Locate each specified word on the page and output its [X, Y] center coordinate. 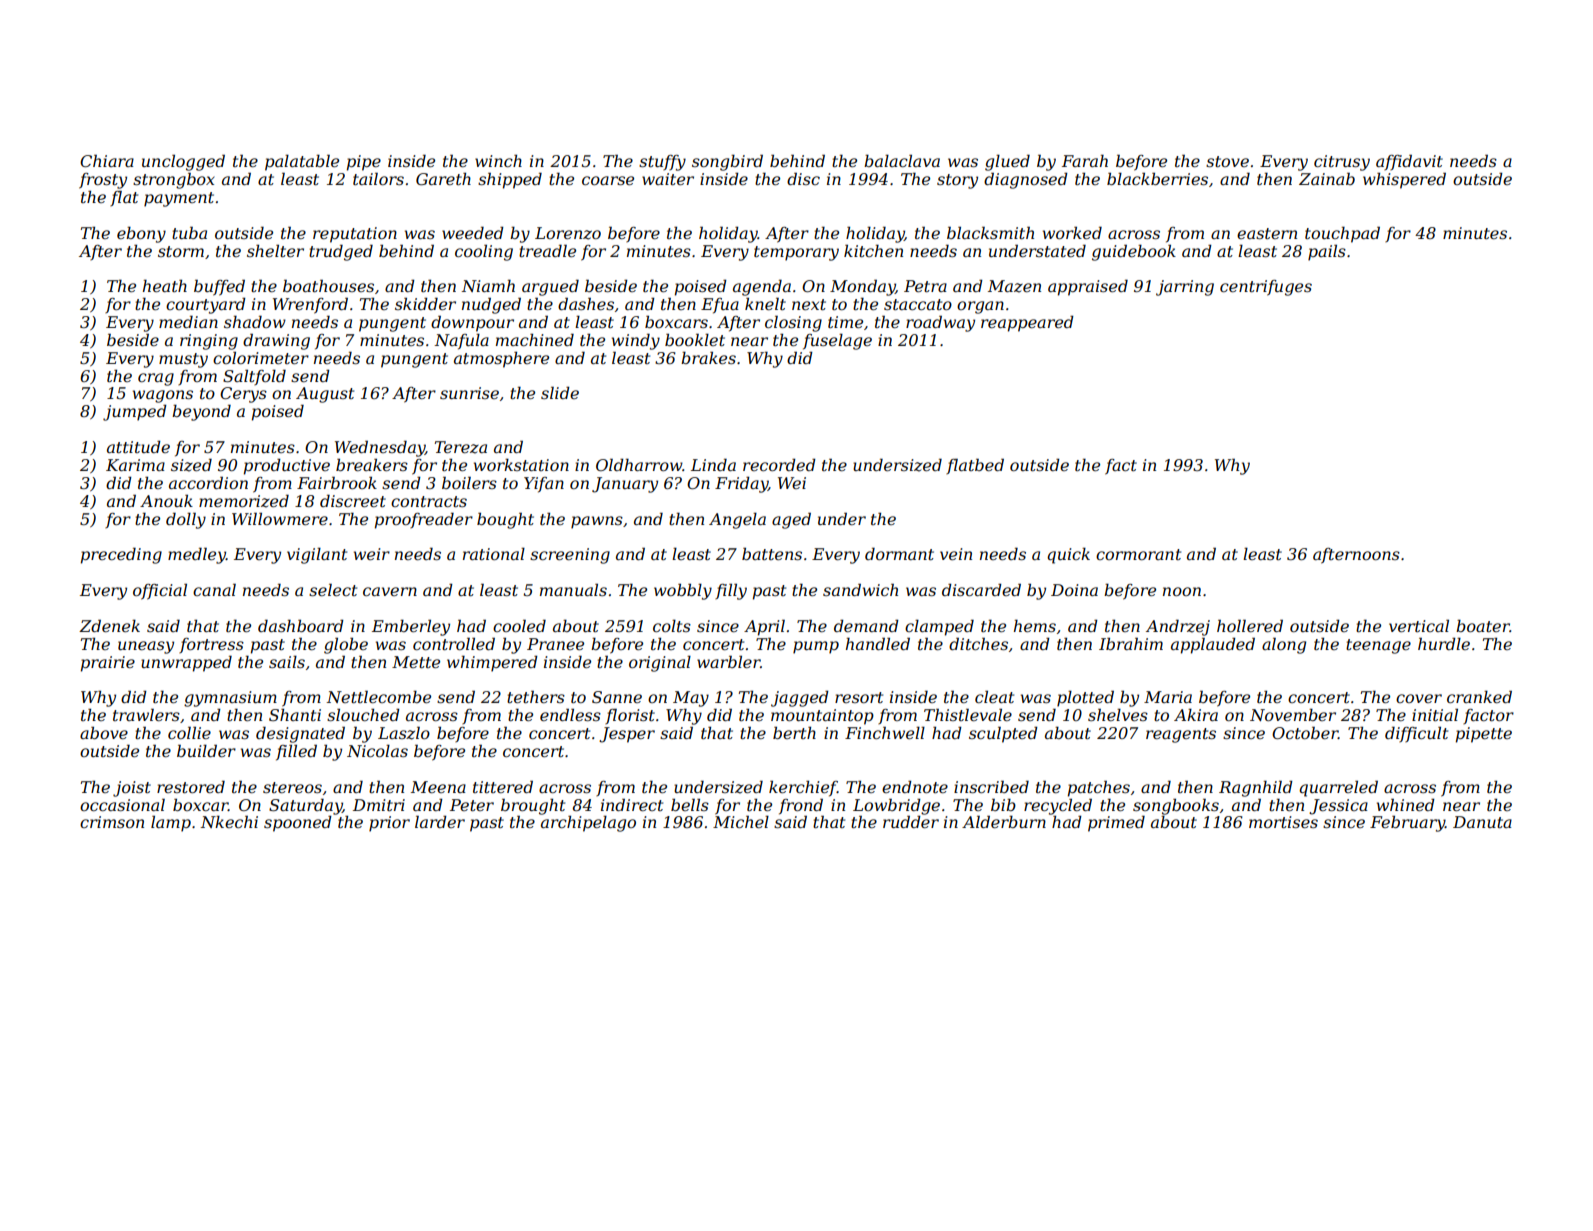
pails [1327, 252]
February [1407, 823]
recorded [779, 464]
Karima [135, 465]
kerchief [803, 788]
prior [389, 824]
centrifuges [1266, 288]
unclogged [183, 162]
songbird [727, 162]
